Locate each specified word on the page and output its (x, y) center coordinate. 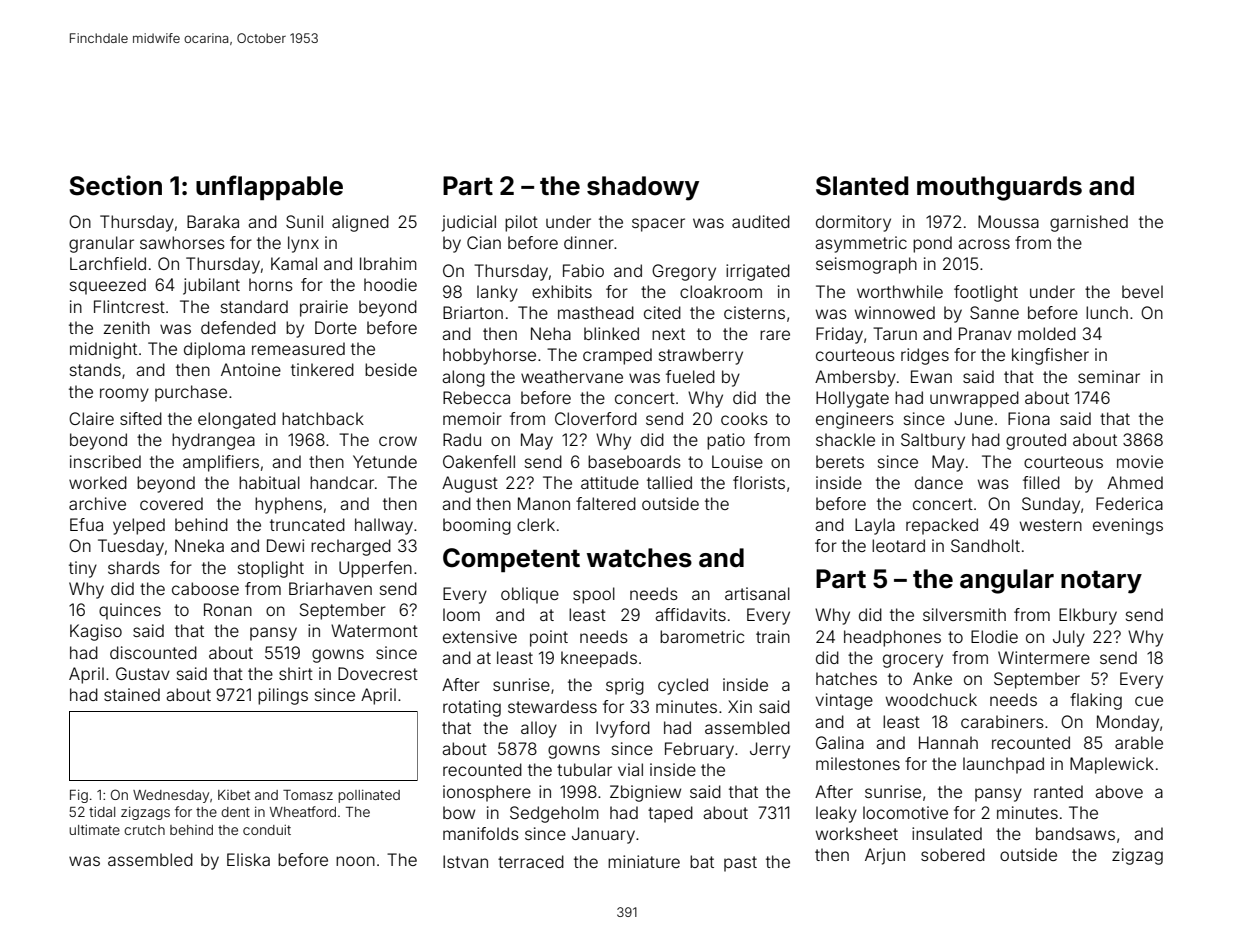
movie (1140, 461)
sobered (953, 854)
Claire (91, 418)
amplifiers (221, 463)
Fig (79, 796)
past (740, 864)
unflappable (269, 187)
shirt (296, 673)
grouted (1036, 441)
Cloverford (596, 418)
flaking (1096, 701)
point (549, 638)
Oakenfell (479, 461)
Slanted (862, 186)
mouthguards (999, 188)
